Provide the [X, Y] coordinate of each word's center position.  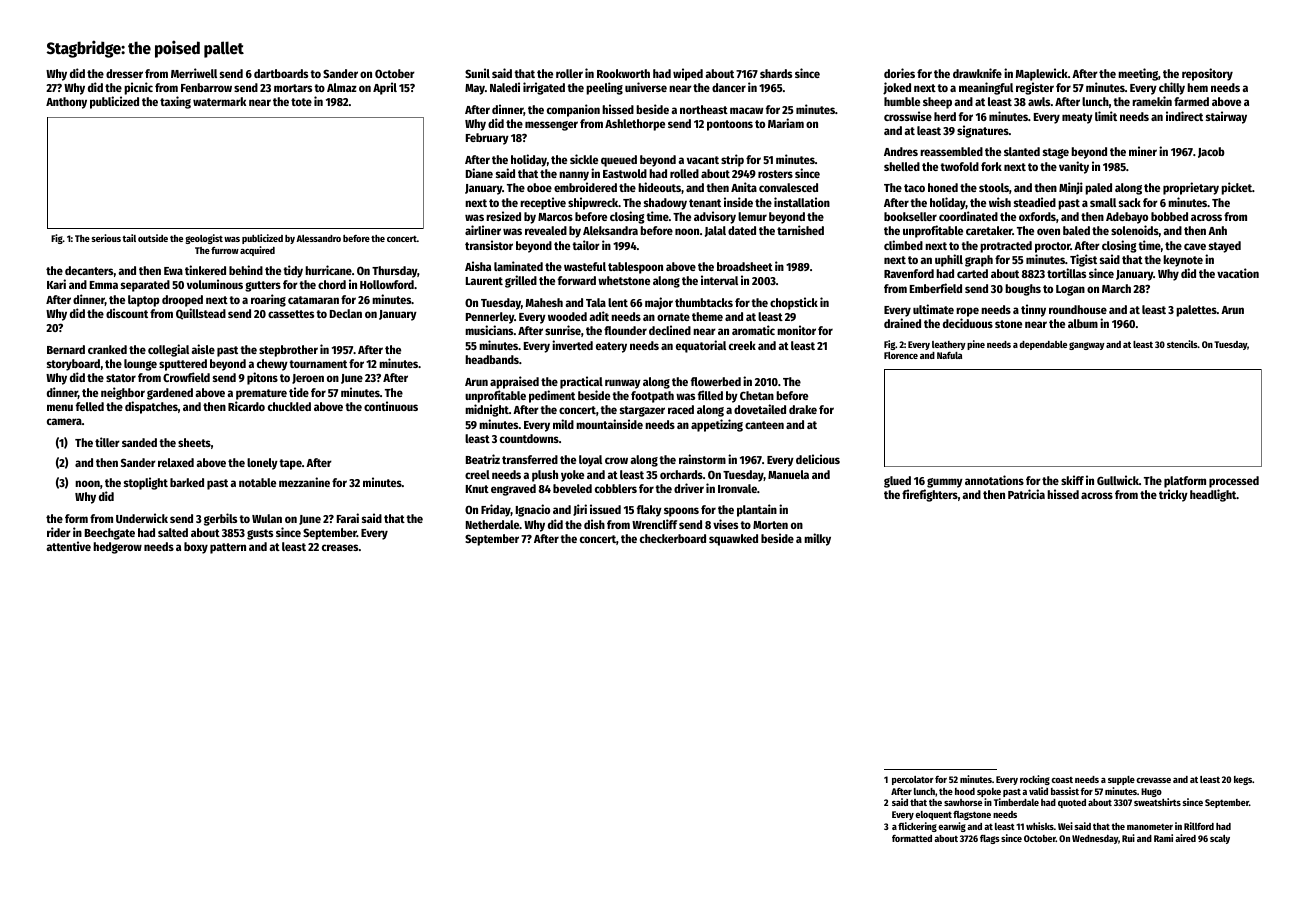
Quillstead [201, 314]
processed [1234, 482]
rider [59, 532]
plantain [757, 510]
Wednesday [1095, 839]
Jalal [715, 231]
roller [569, 73]
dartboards [281, 73]
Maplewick [1042, 74]
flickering [917, 827]
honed [943, 187]
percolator [913, 780]
